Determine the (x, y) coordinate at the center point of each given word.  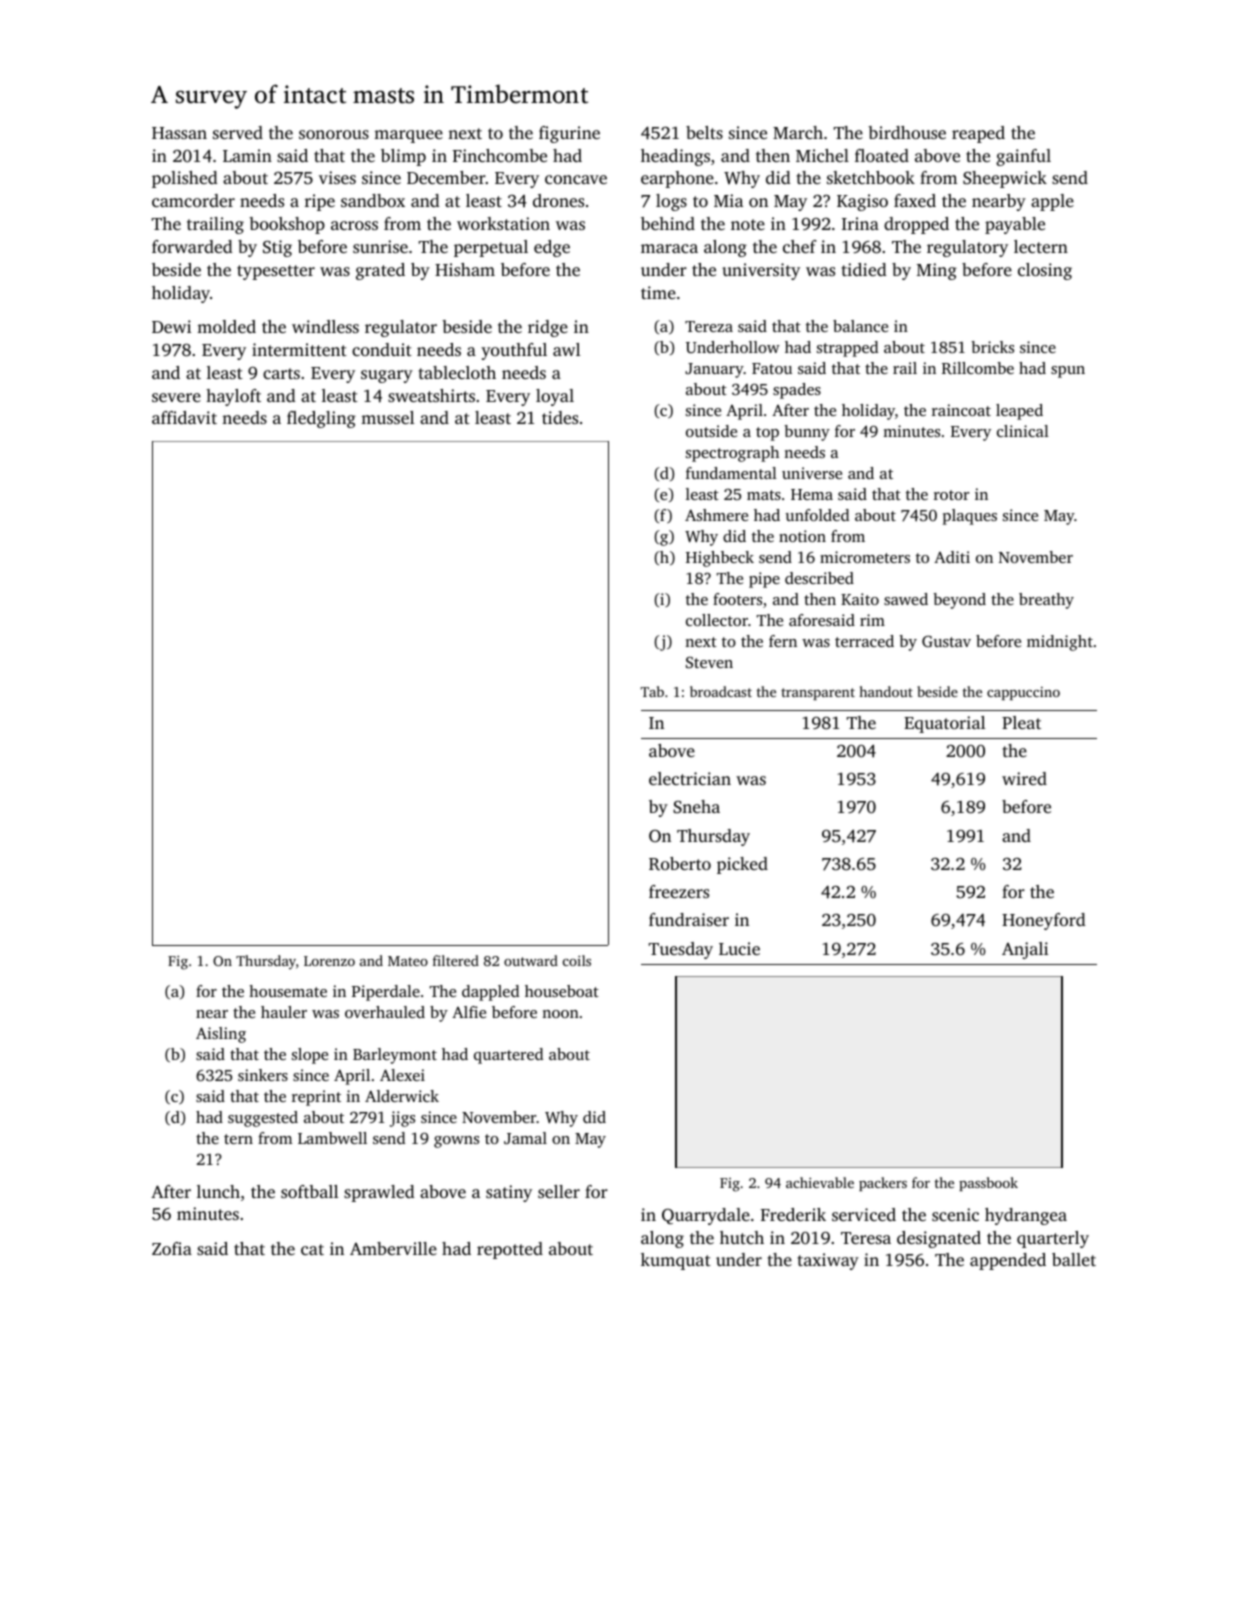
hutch (742, 1237)
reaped (978, 134)
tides (560, 417)
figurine (569, 134)
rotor (951, 495)
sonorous (334, 134)
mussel (387, 417)
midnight (1060, 643)
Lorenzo (329, 961)
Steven (709, 662)
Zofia (172, 1248)
